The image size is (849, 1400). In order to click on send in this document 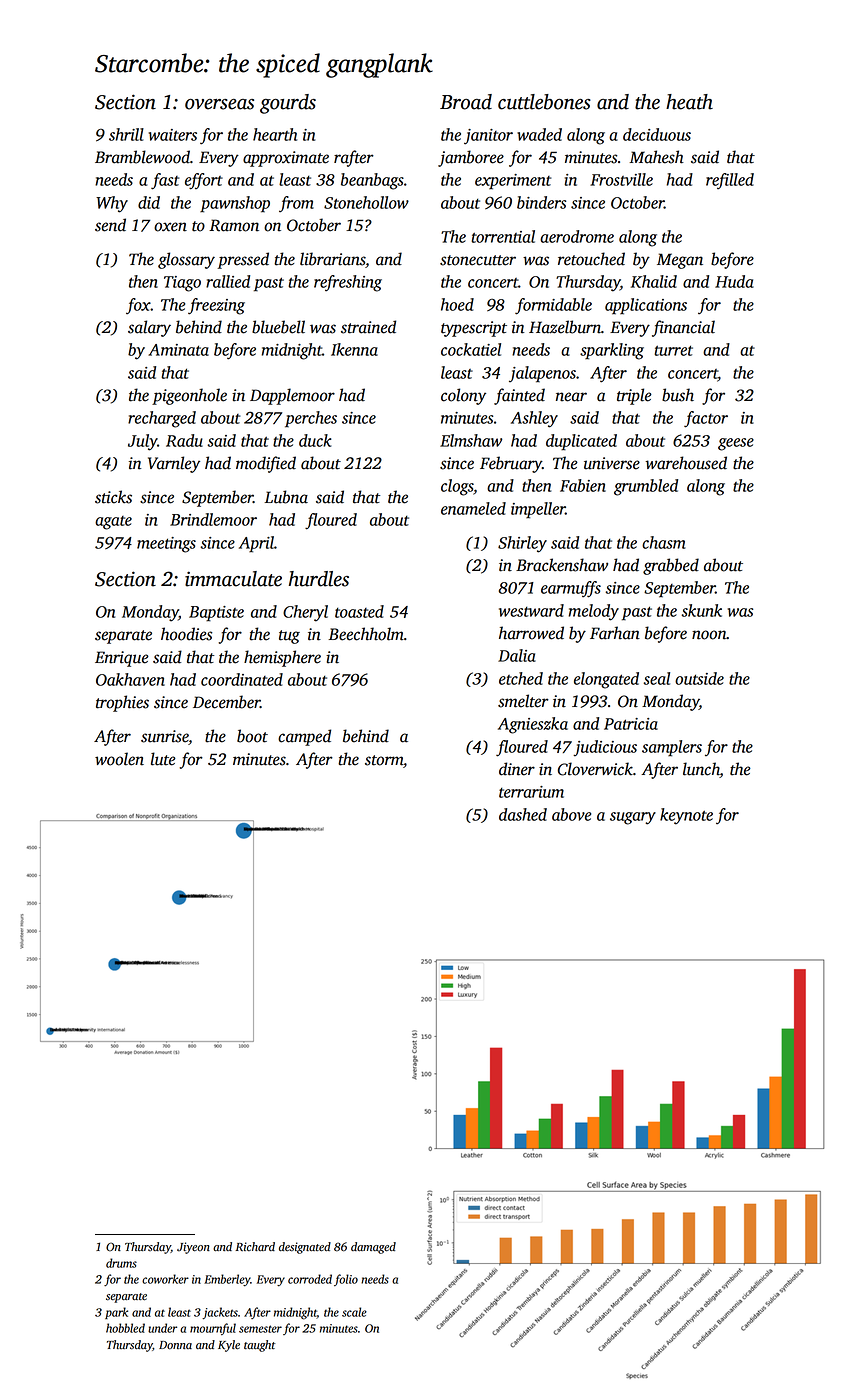, I will do `click(110, 225)`.
